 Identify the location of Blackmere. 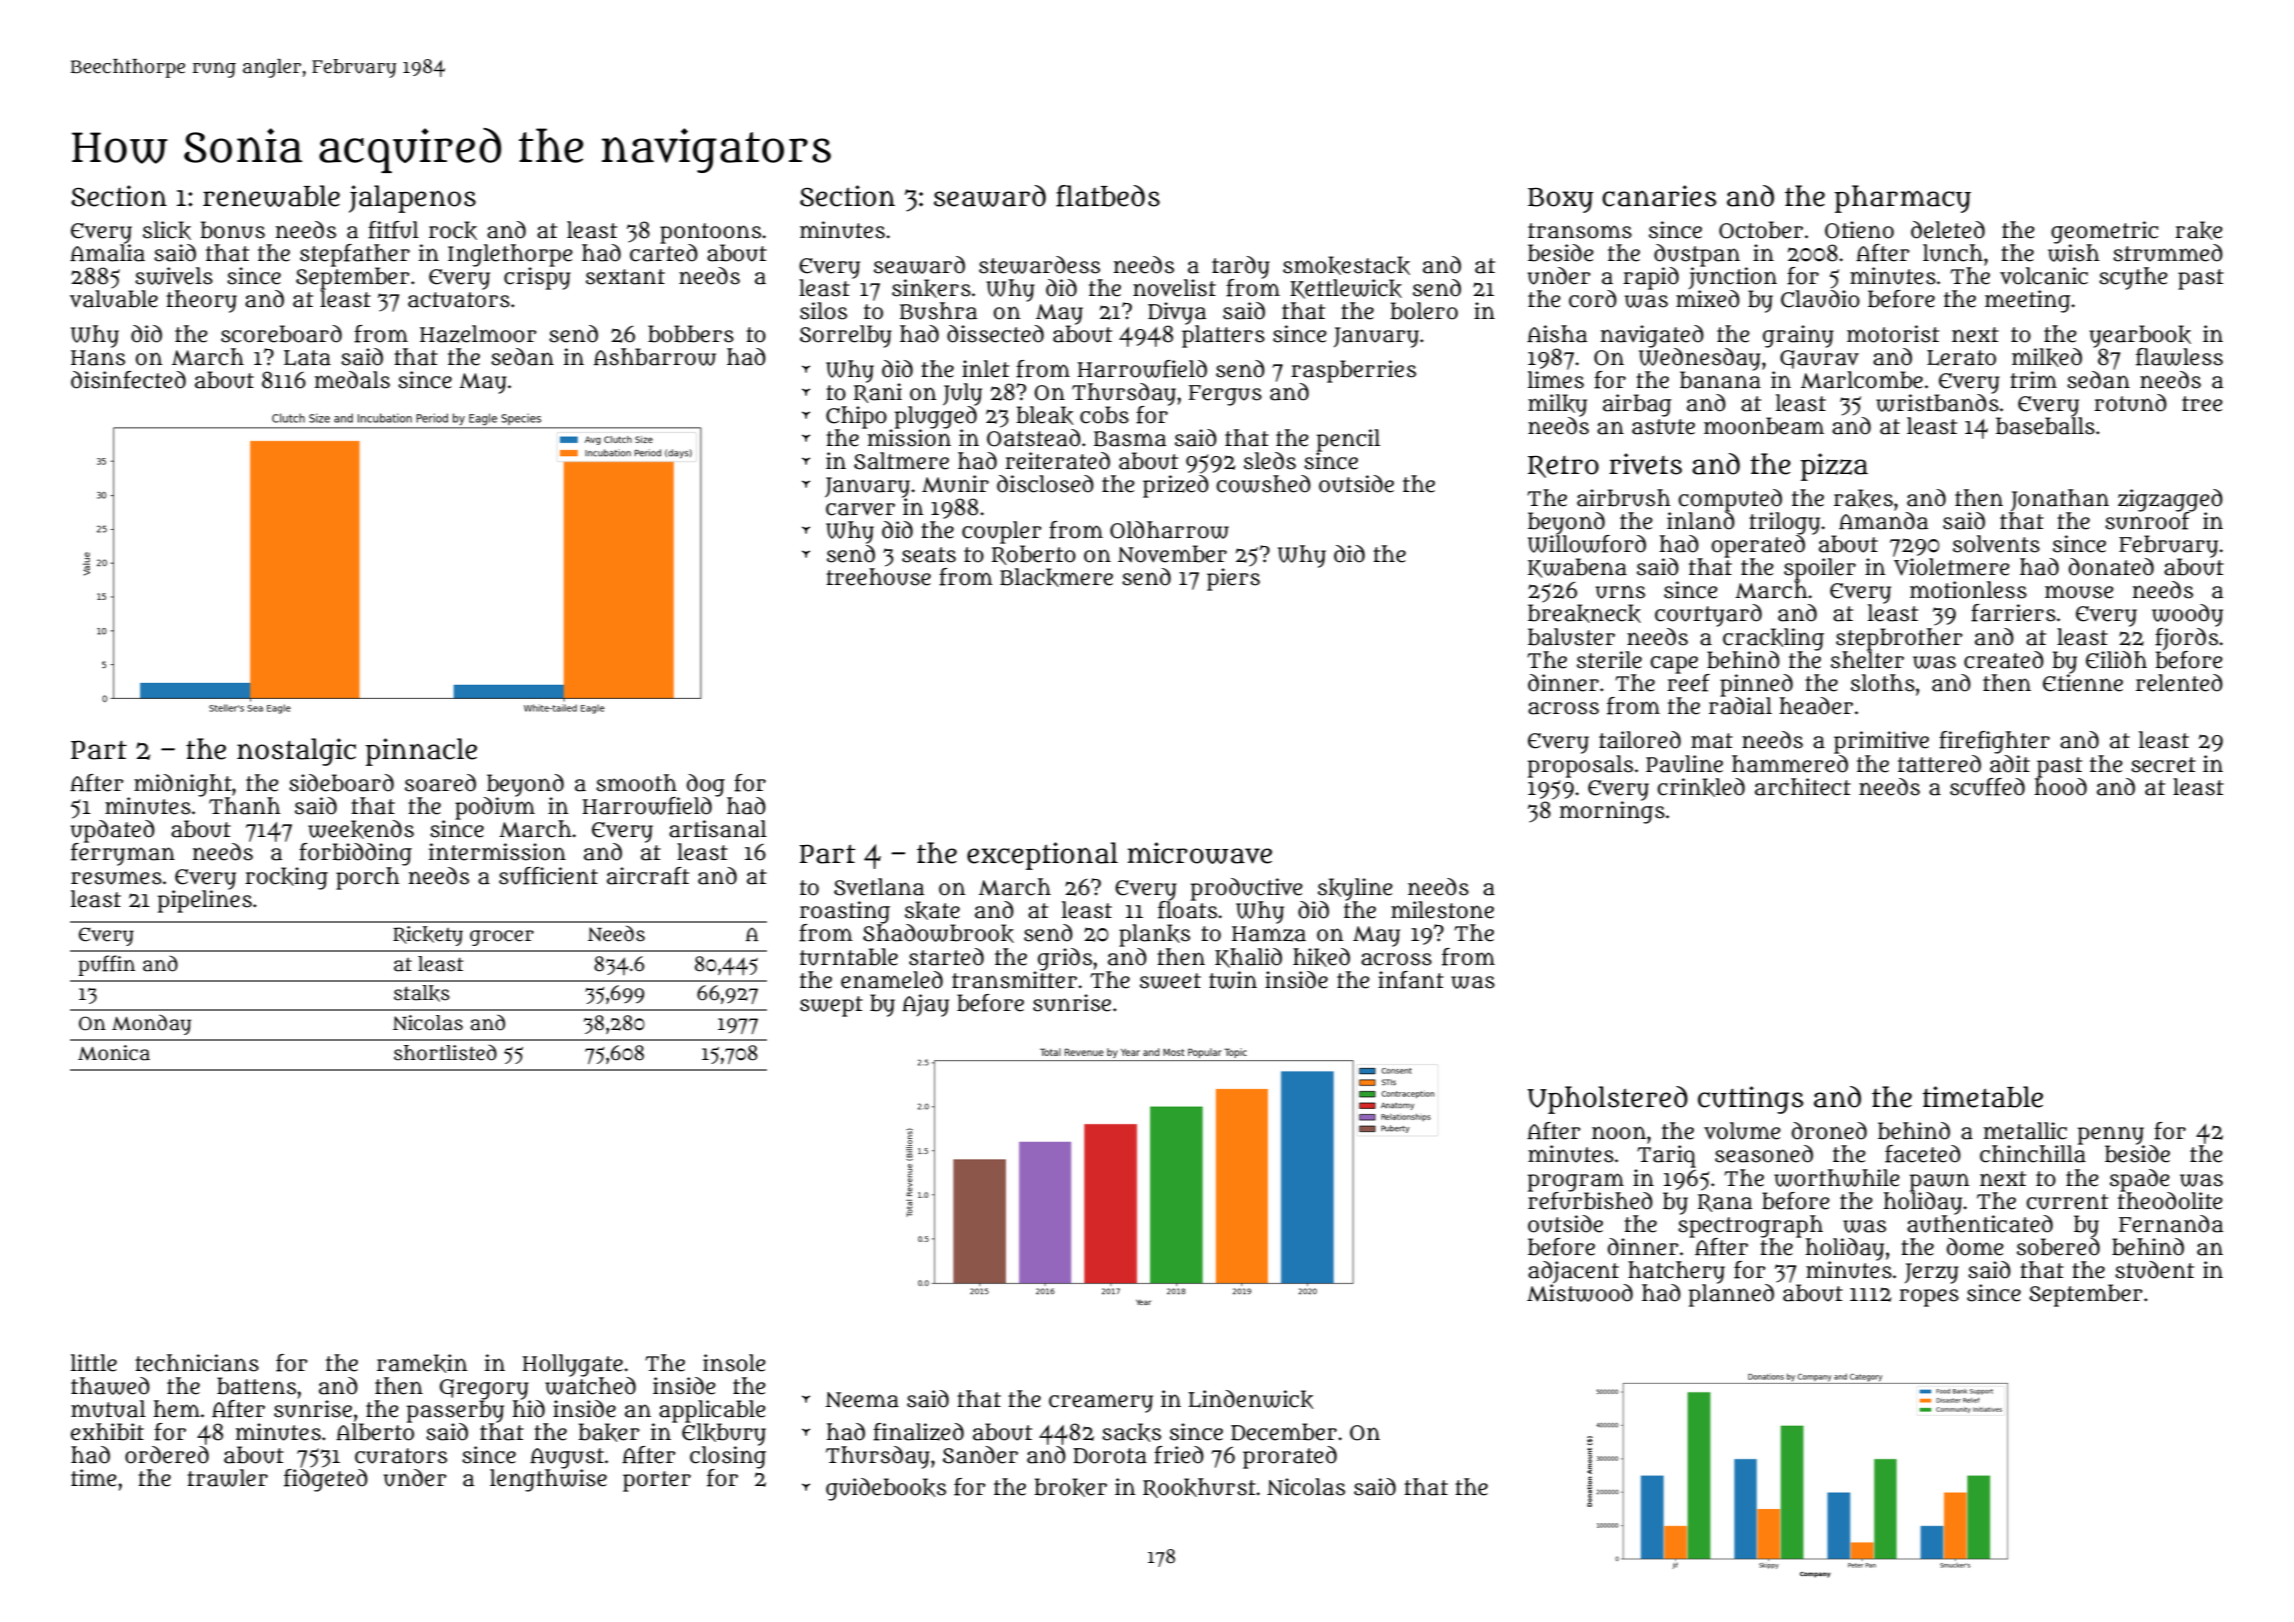
(1056, 577).
